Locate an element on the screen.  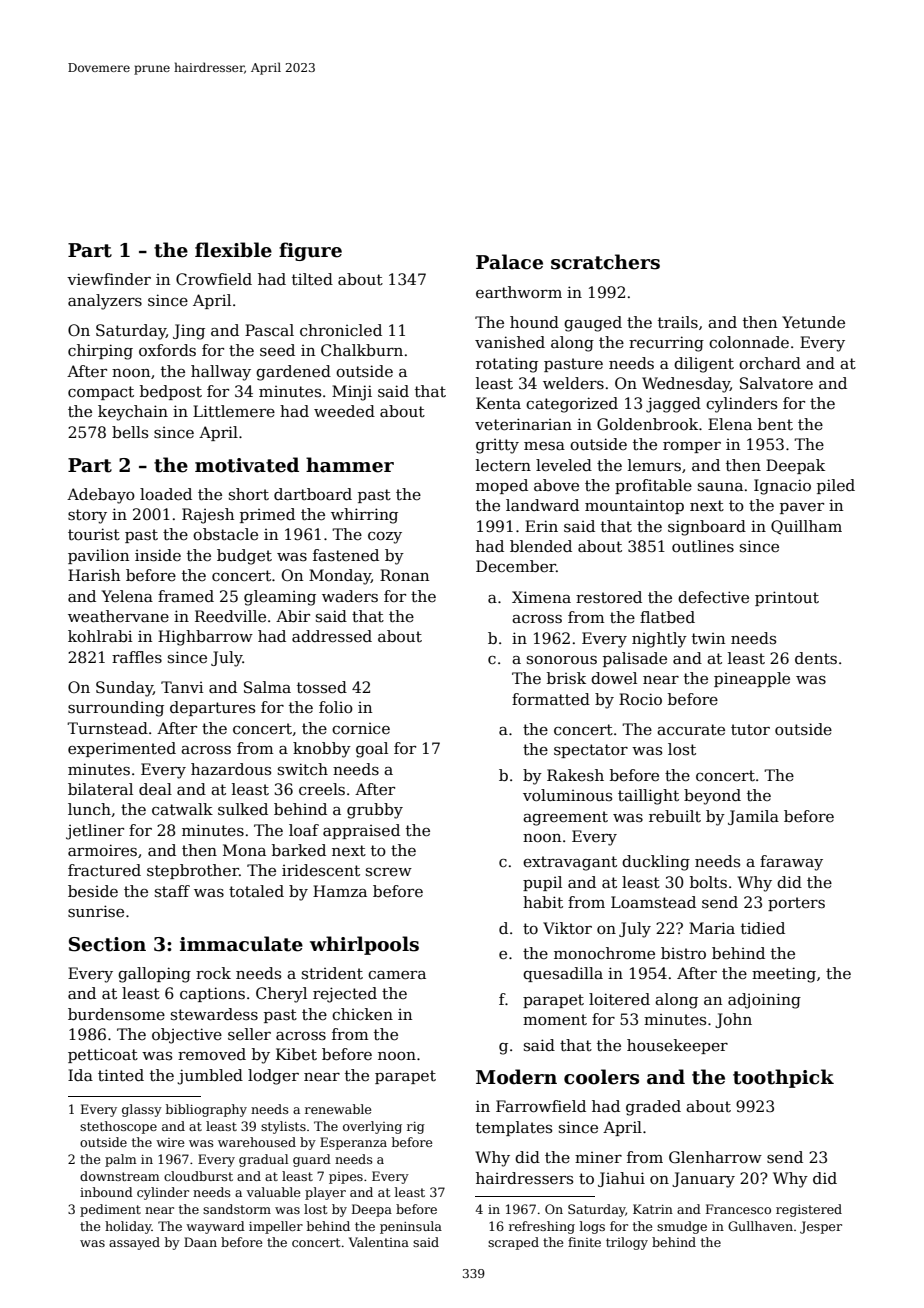
categorized is located at coordinates (572, 405).
